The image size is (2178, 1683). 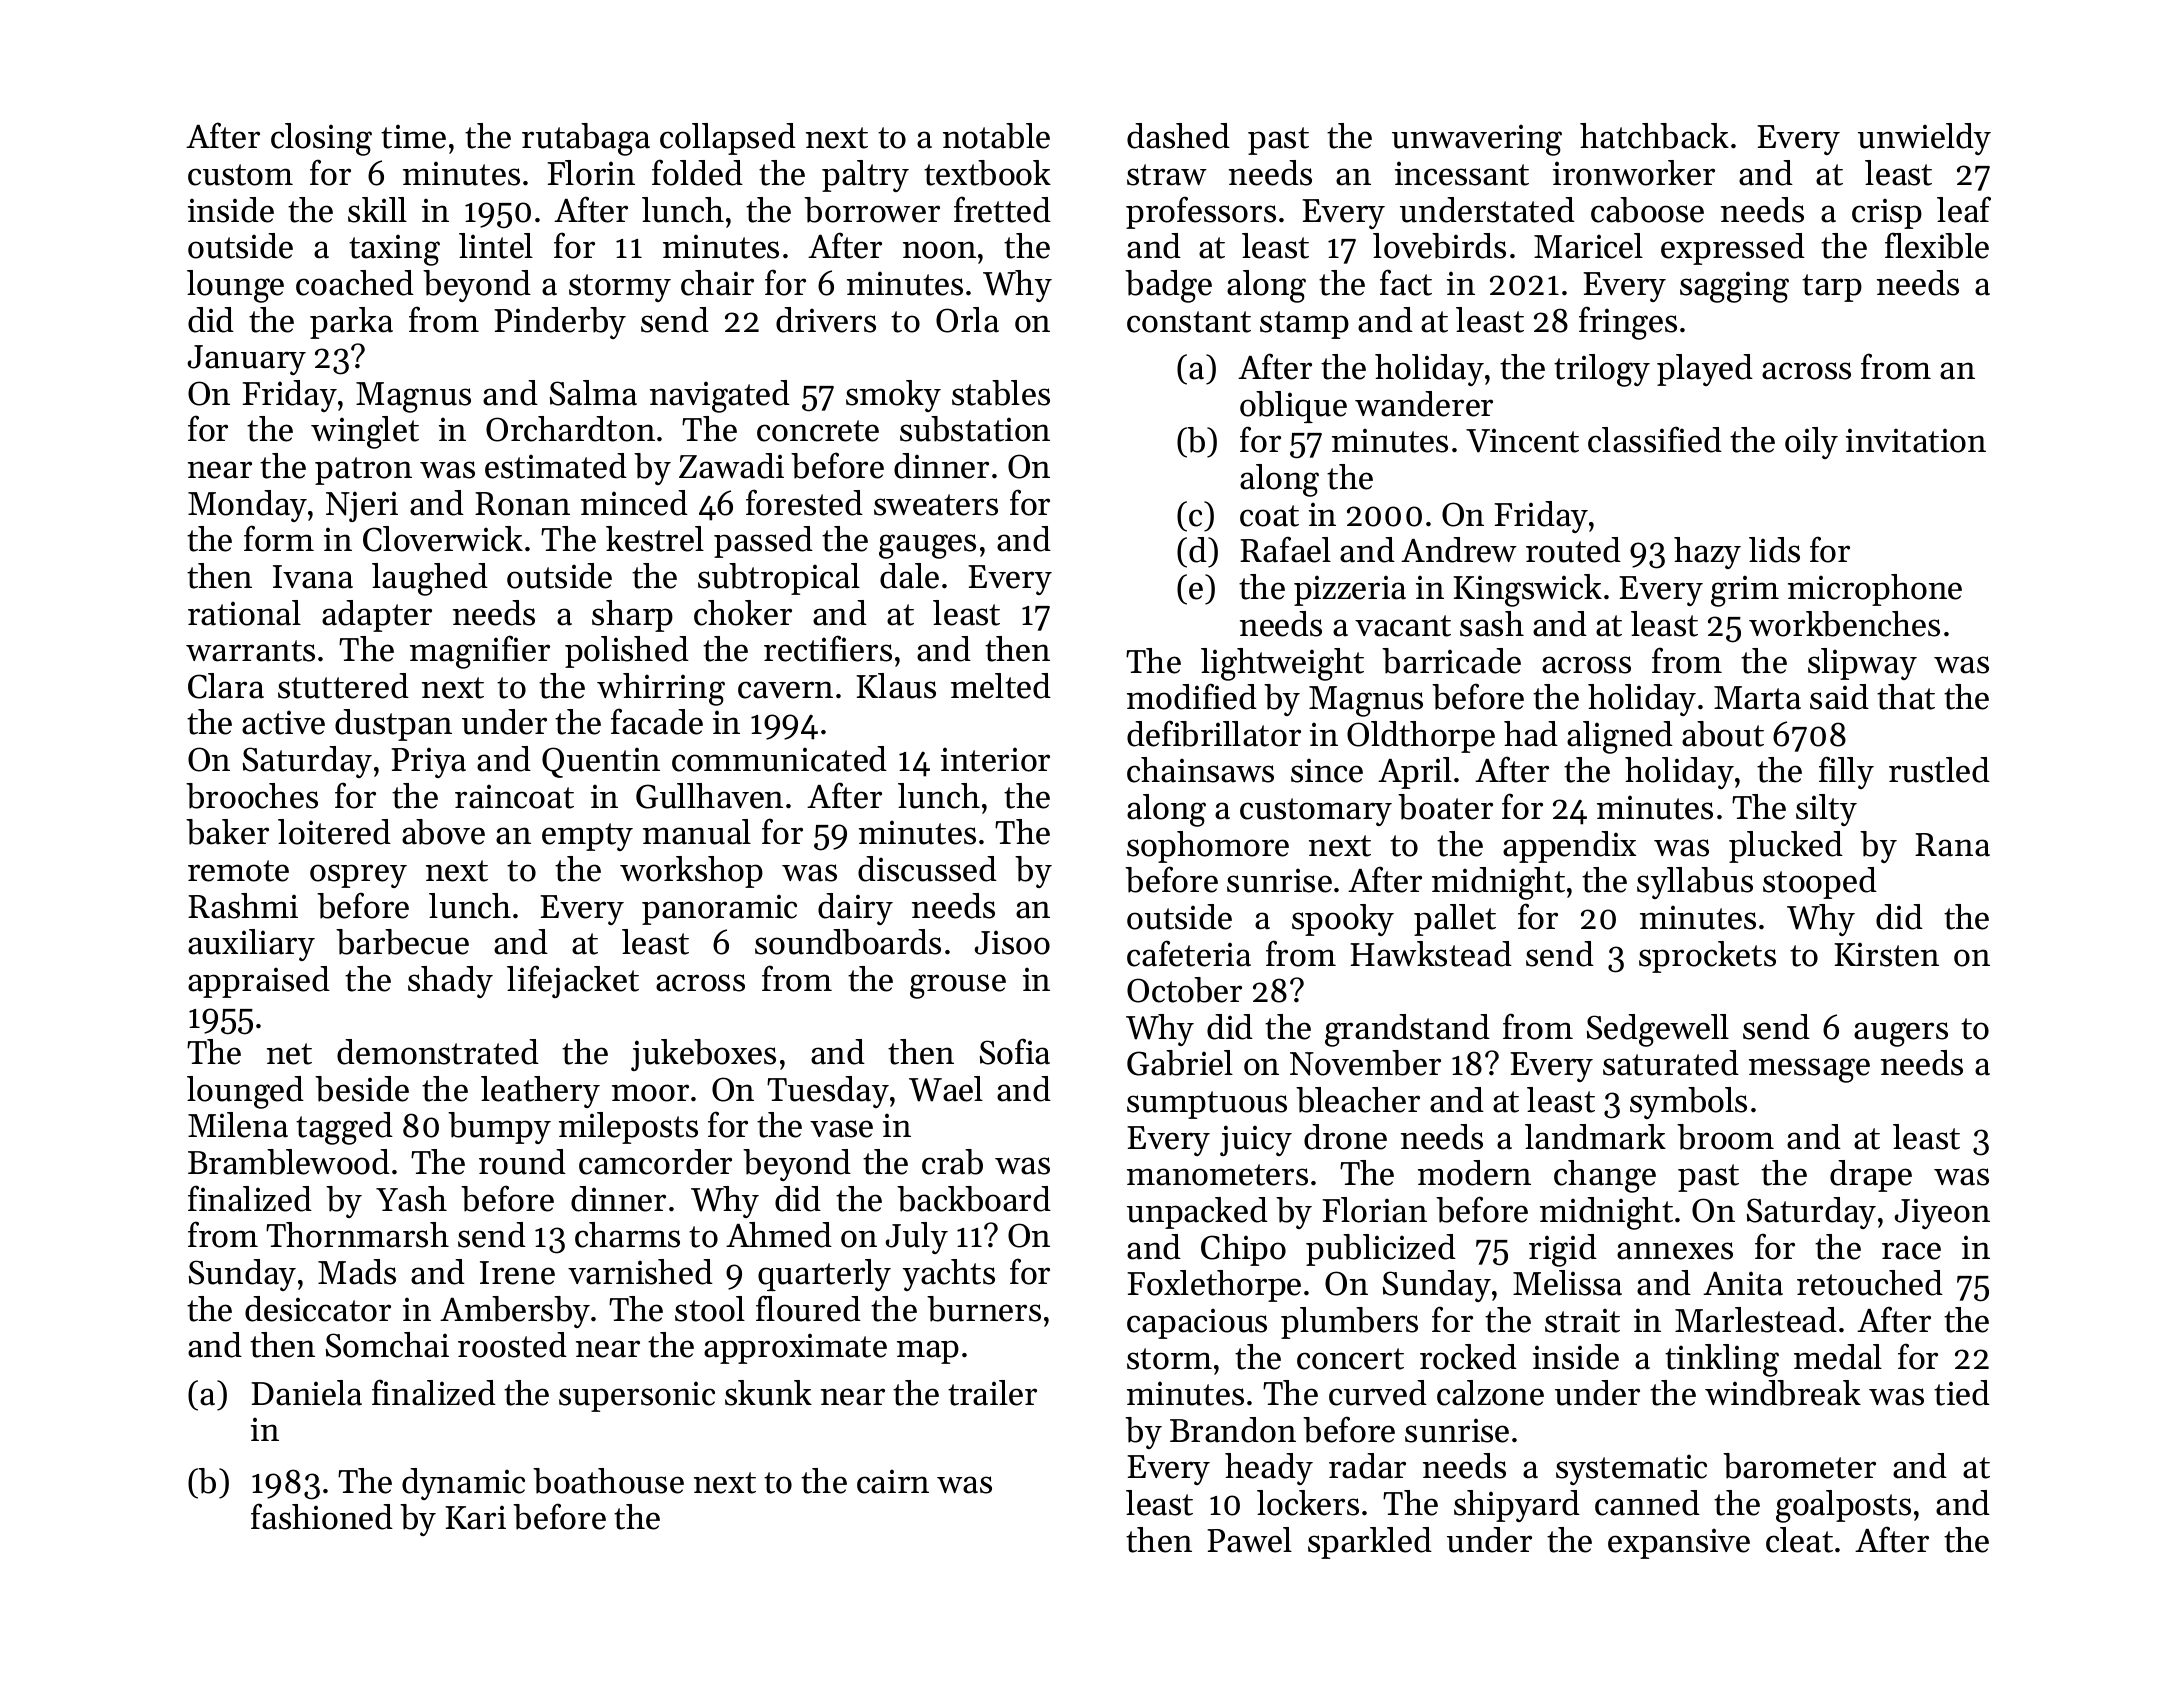 What do you see at coordinates (779, 1235) in the screenshot?
I see `Ahmed` at bounding box center [779, 1235].
